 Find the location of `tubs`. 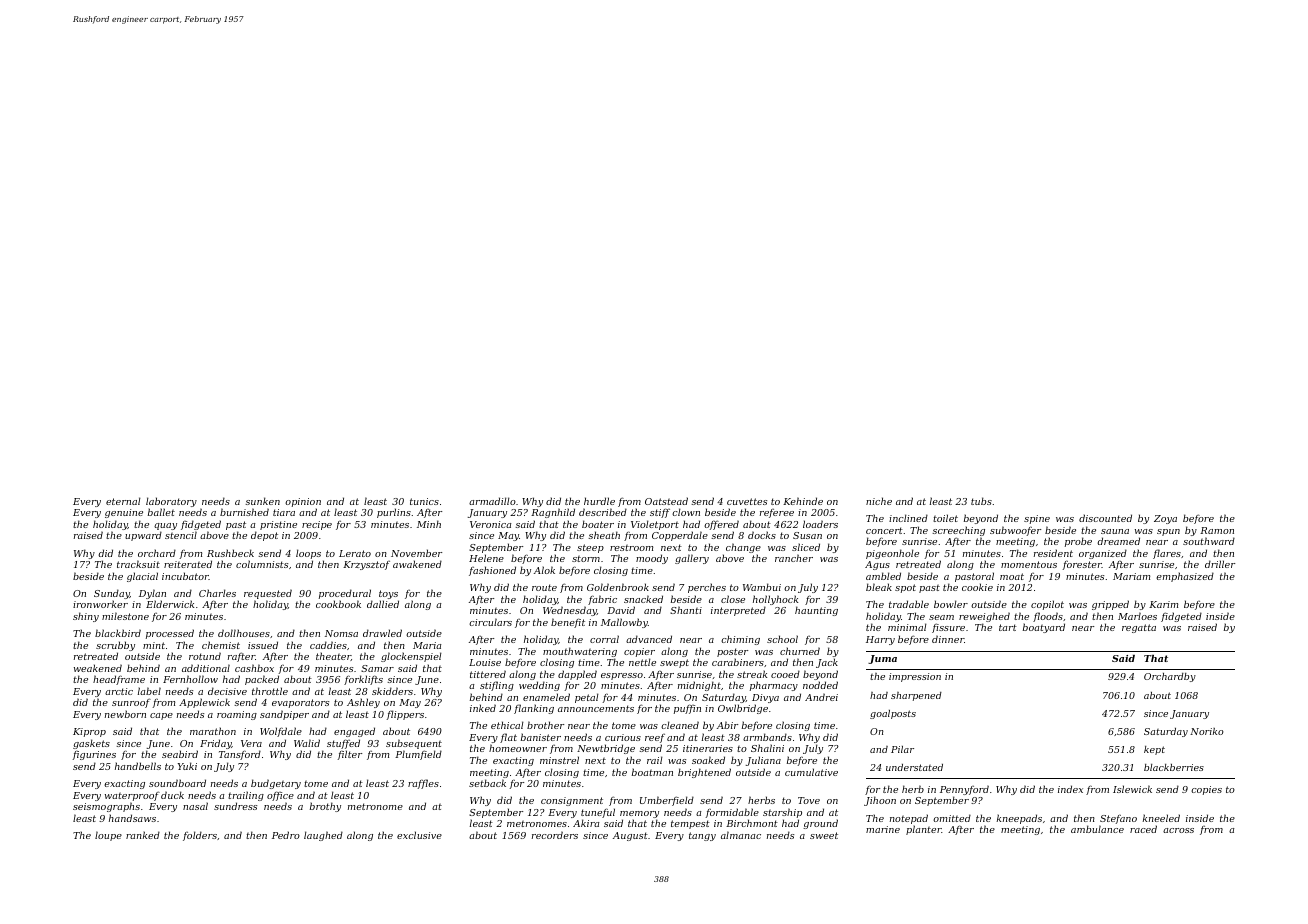

tubs is located at coordinates (981, 501).
